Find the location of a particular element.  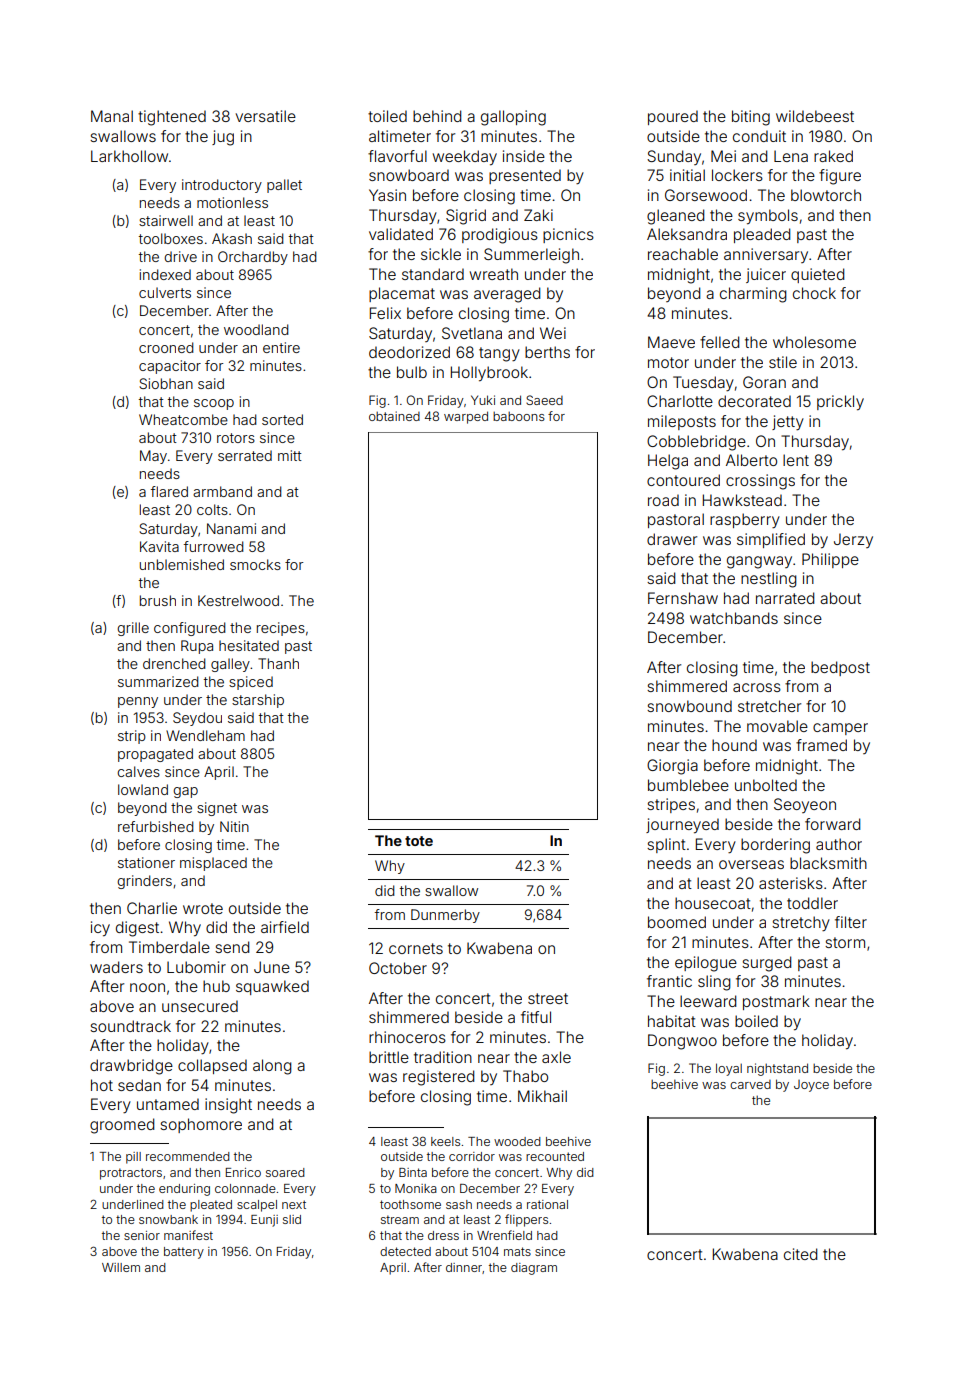

Giorgia is located at coordinates (672, 767).
